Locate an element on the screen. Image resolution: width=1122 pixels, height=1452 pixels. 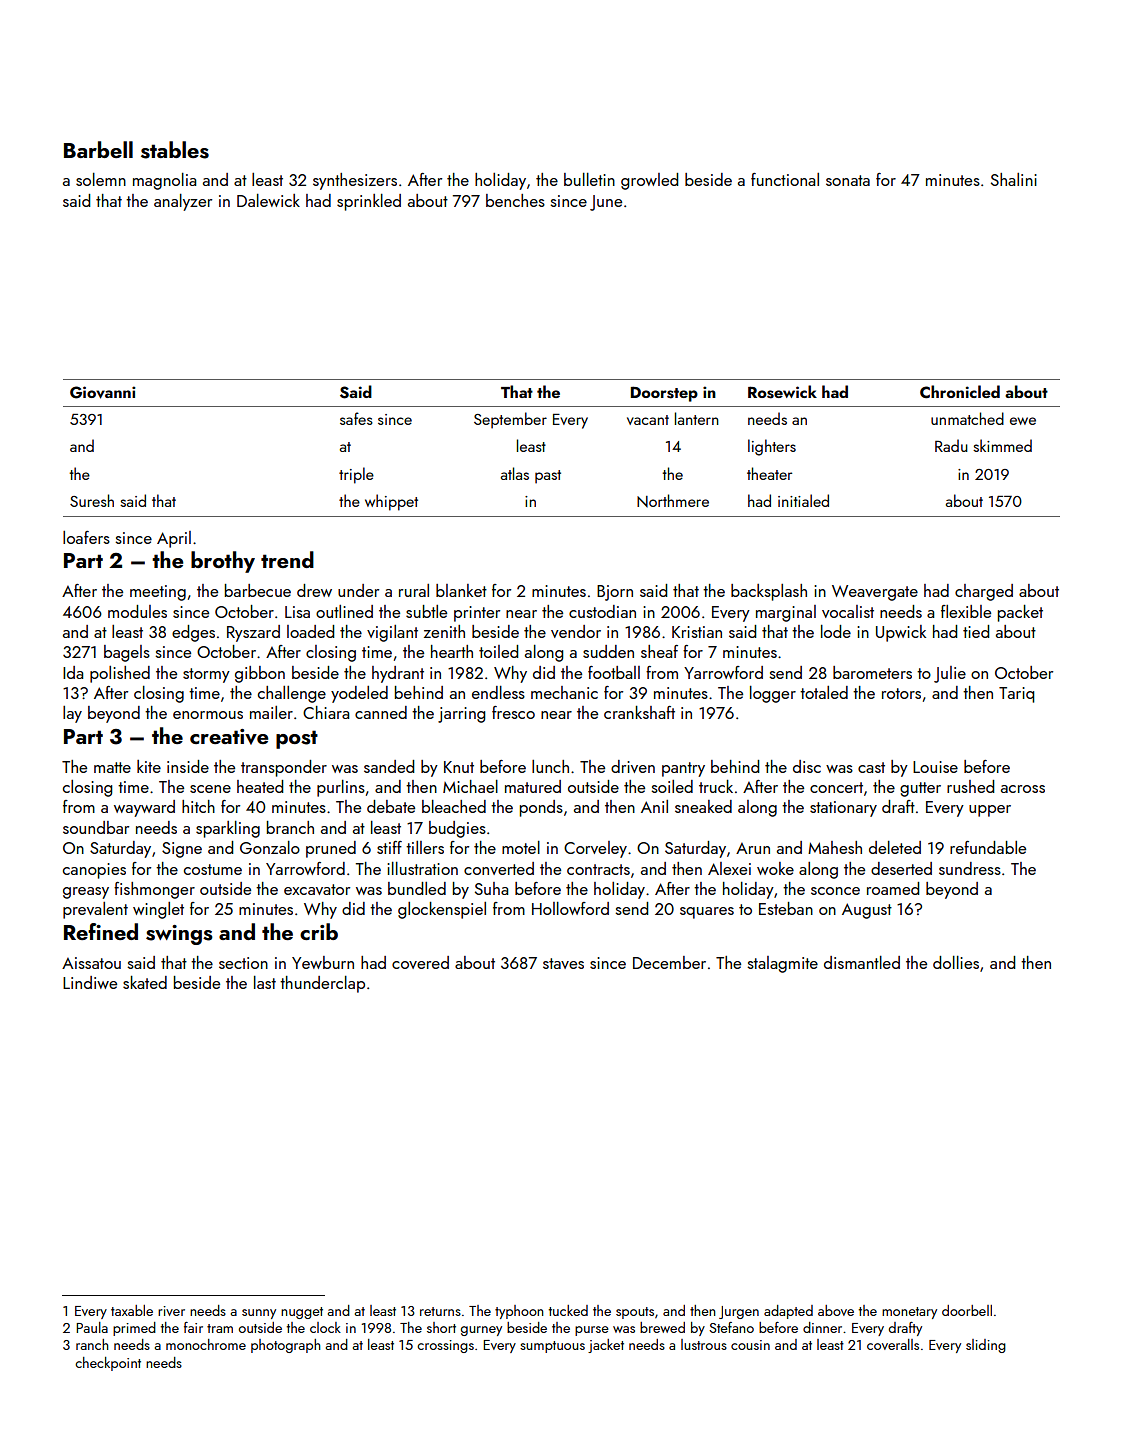
sonata is located at coordinates (848, 180).
